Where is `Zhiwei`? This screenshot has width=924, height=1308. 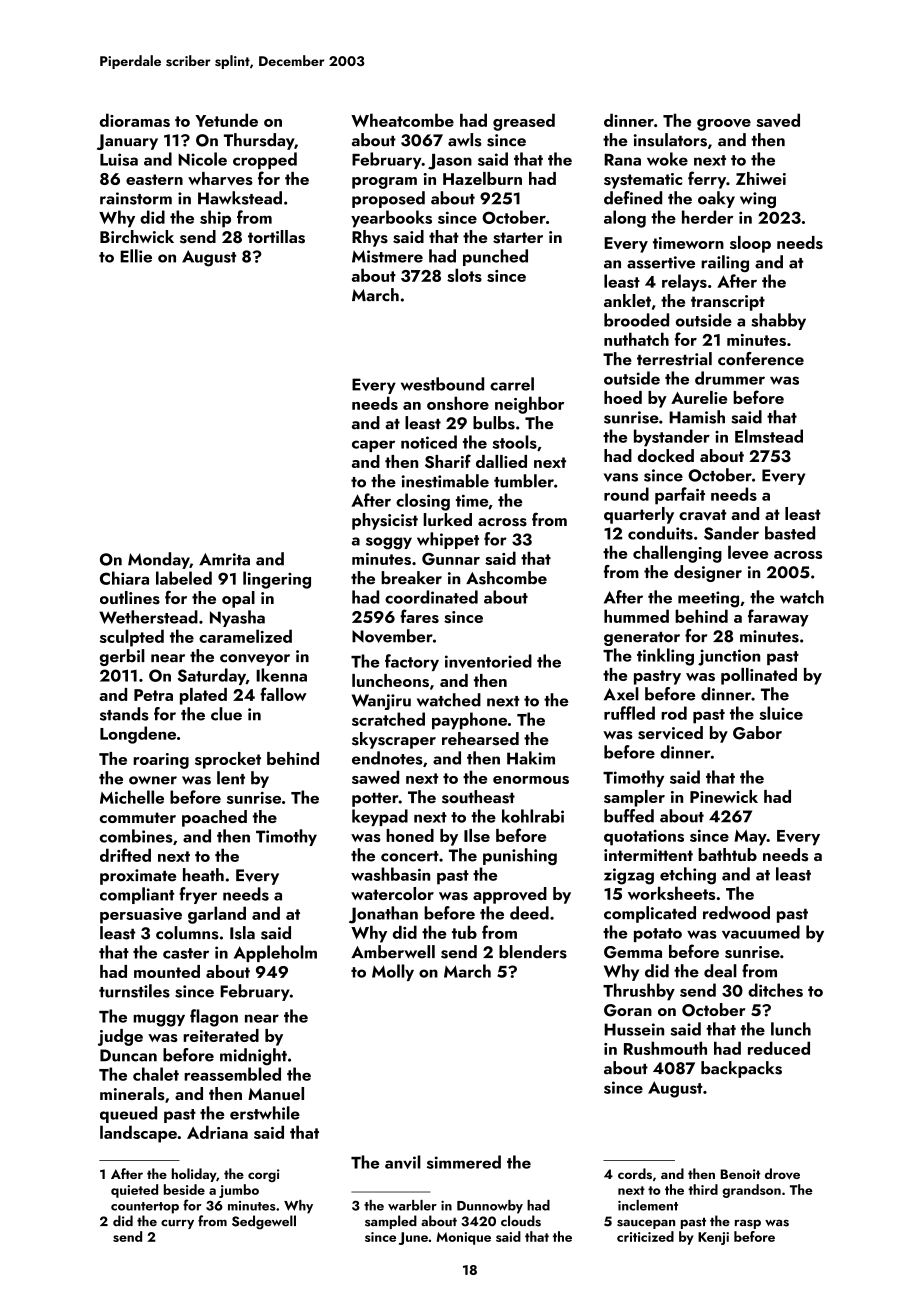 Zhiwei is located at coordinates (761, 178).
